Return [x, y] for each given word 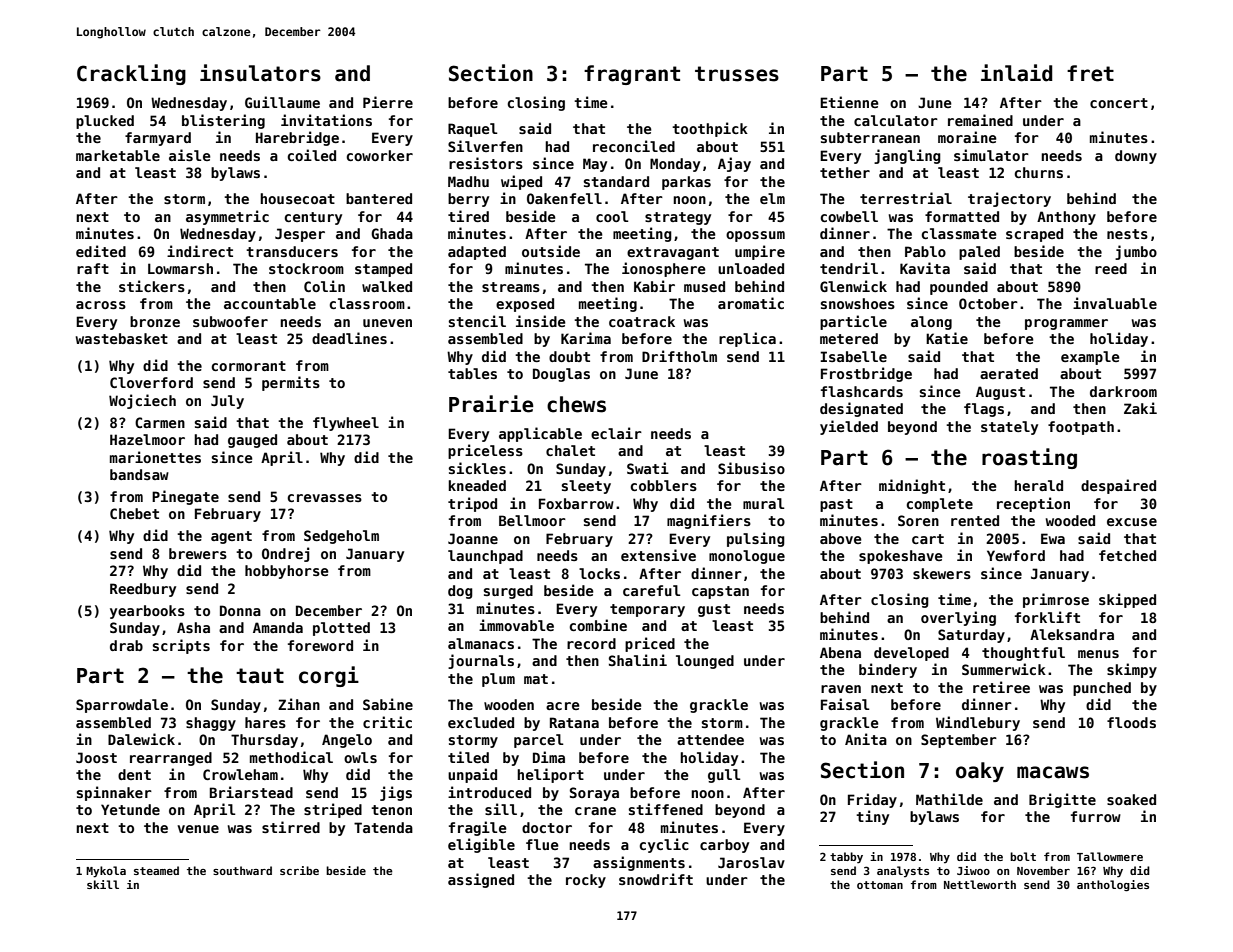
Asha [193, 627]
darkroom [1123, 391]
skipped [1127, 600]
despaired [1118, 486]
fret [1090, 73]
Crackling [131, 74]
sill [501, 809]
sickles [477, 468]
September [959, 741]
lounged [705, 662]
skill [103, 884]
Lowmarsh [180, 268]
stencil [477, 321]
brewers [198, 553]
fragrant [632, 75]
